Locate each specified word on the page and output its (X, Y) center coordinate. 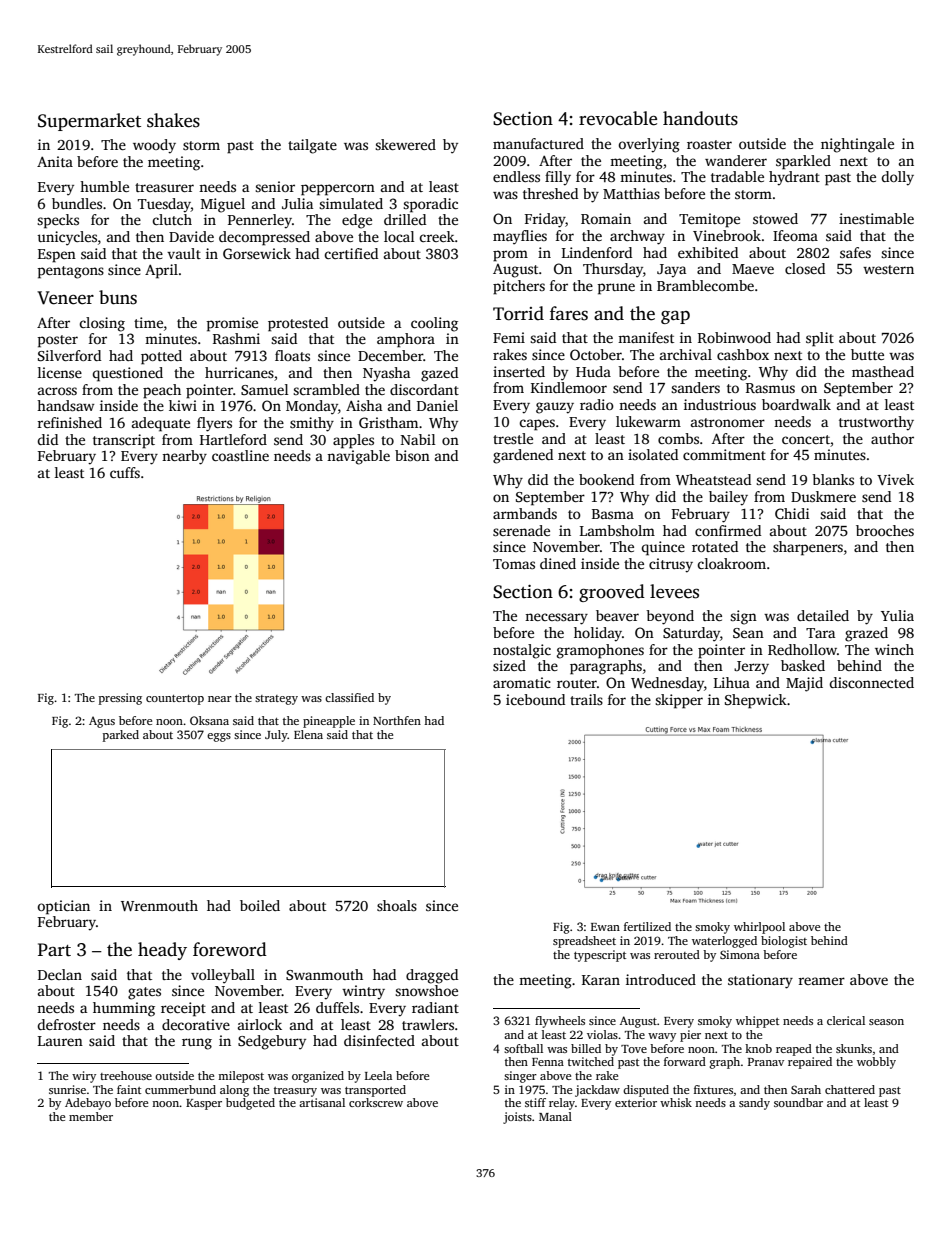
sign (743, 617)
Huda (593, 371)
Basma (613, 514)
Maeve (753, 269)
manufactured (538, 143)
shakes (173, 120)
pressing (120, 699)
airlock (260, 1024)
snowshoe (426, 990)
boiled (260, 905)
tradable (737, 176)
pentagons (71, 272)
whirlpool (759, 928)
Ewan (605, 927)
